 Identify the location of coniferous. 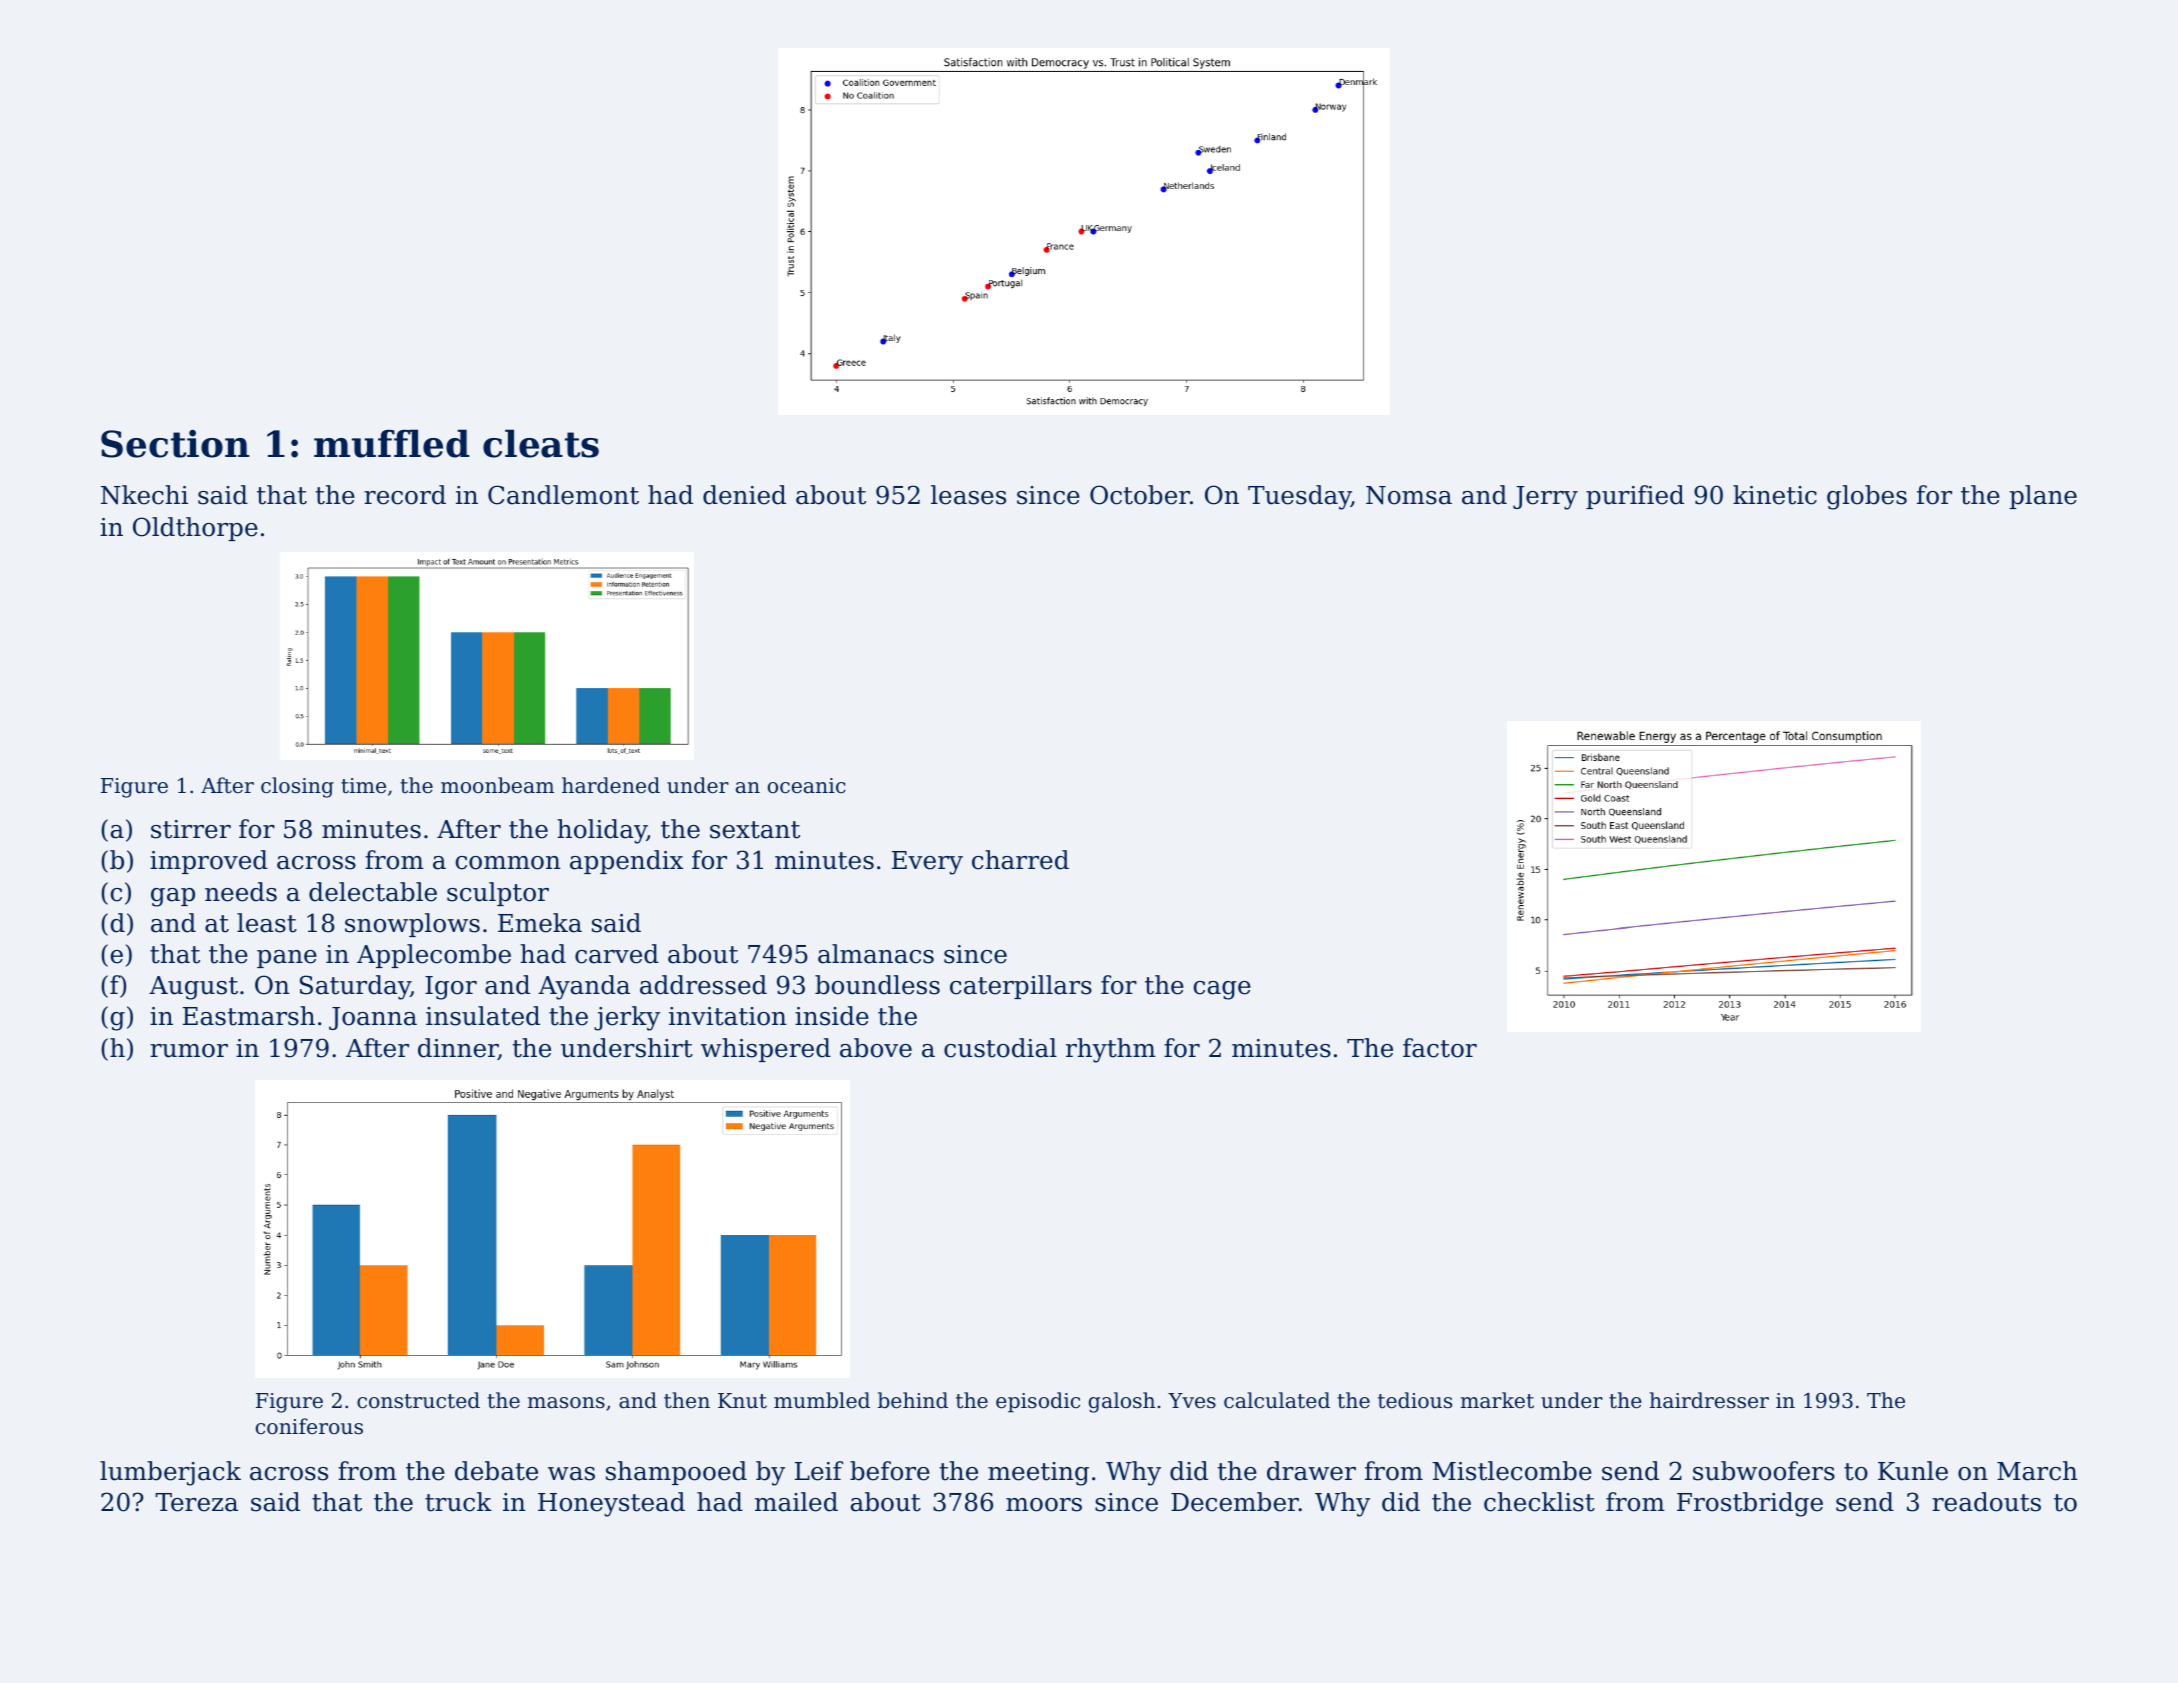
(309, 1426).
